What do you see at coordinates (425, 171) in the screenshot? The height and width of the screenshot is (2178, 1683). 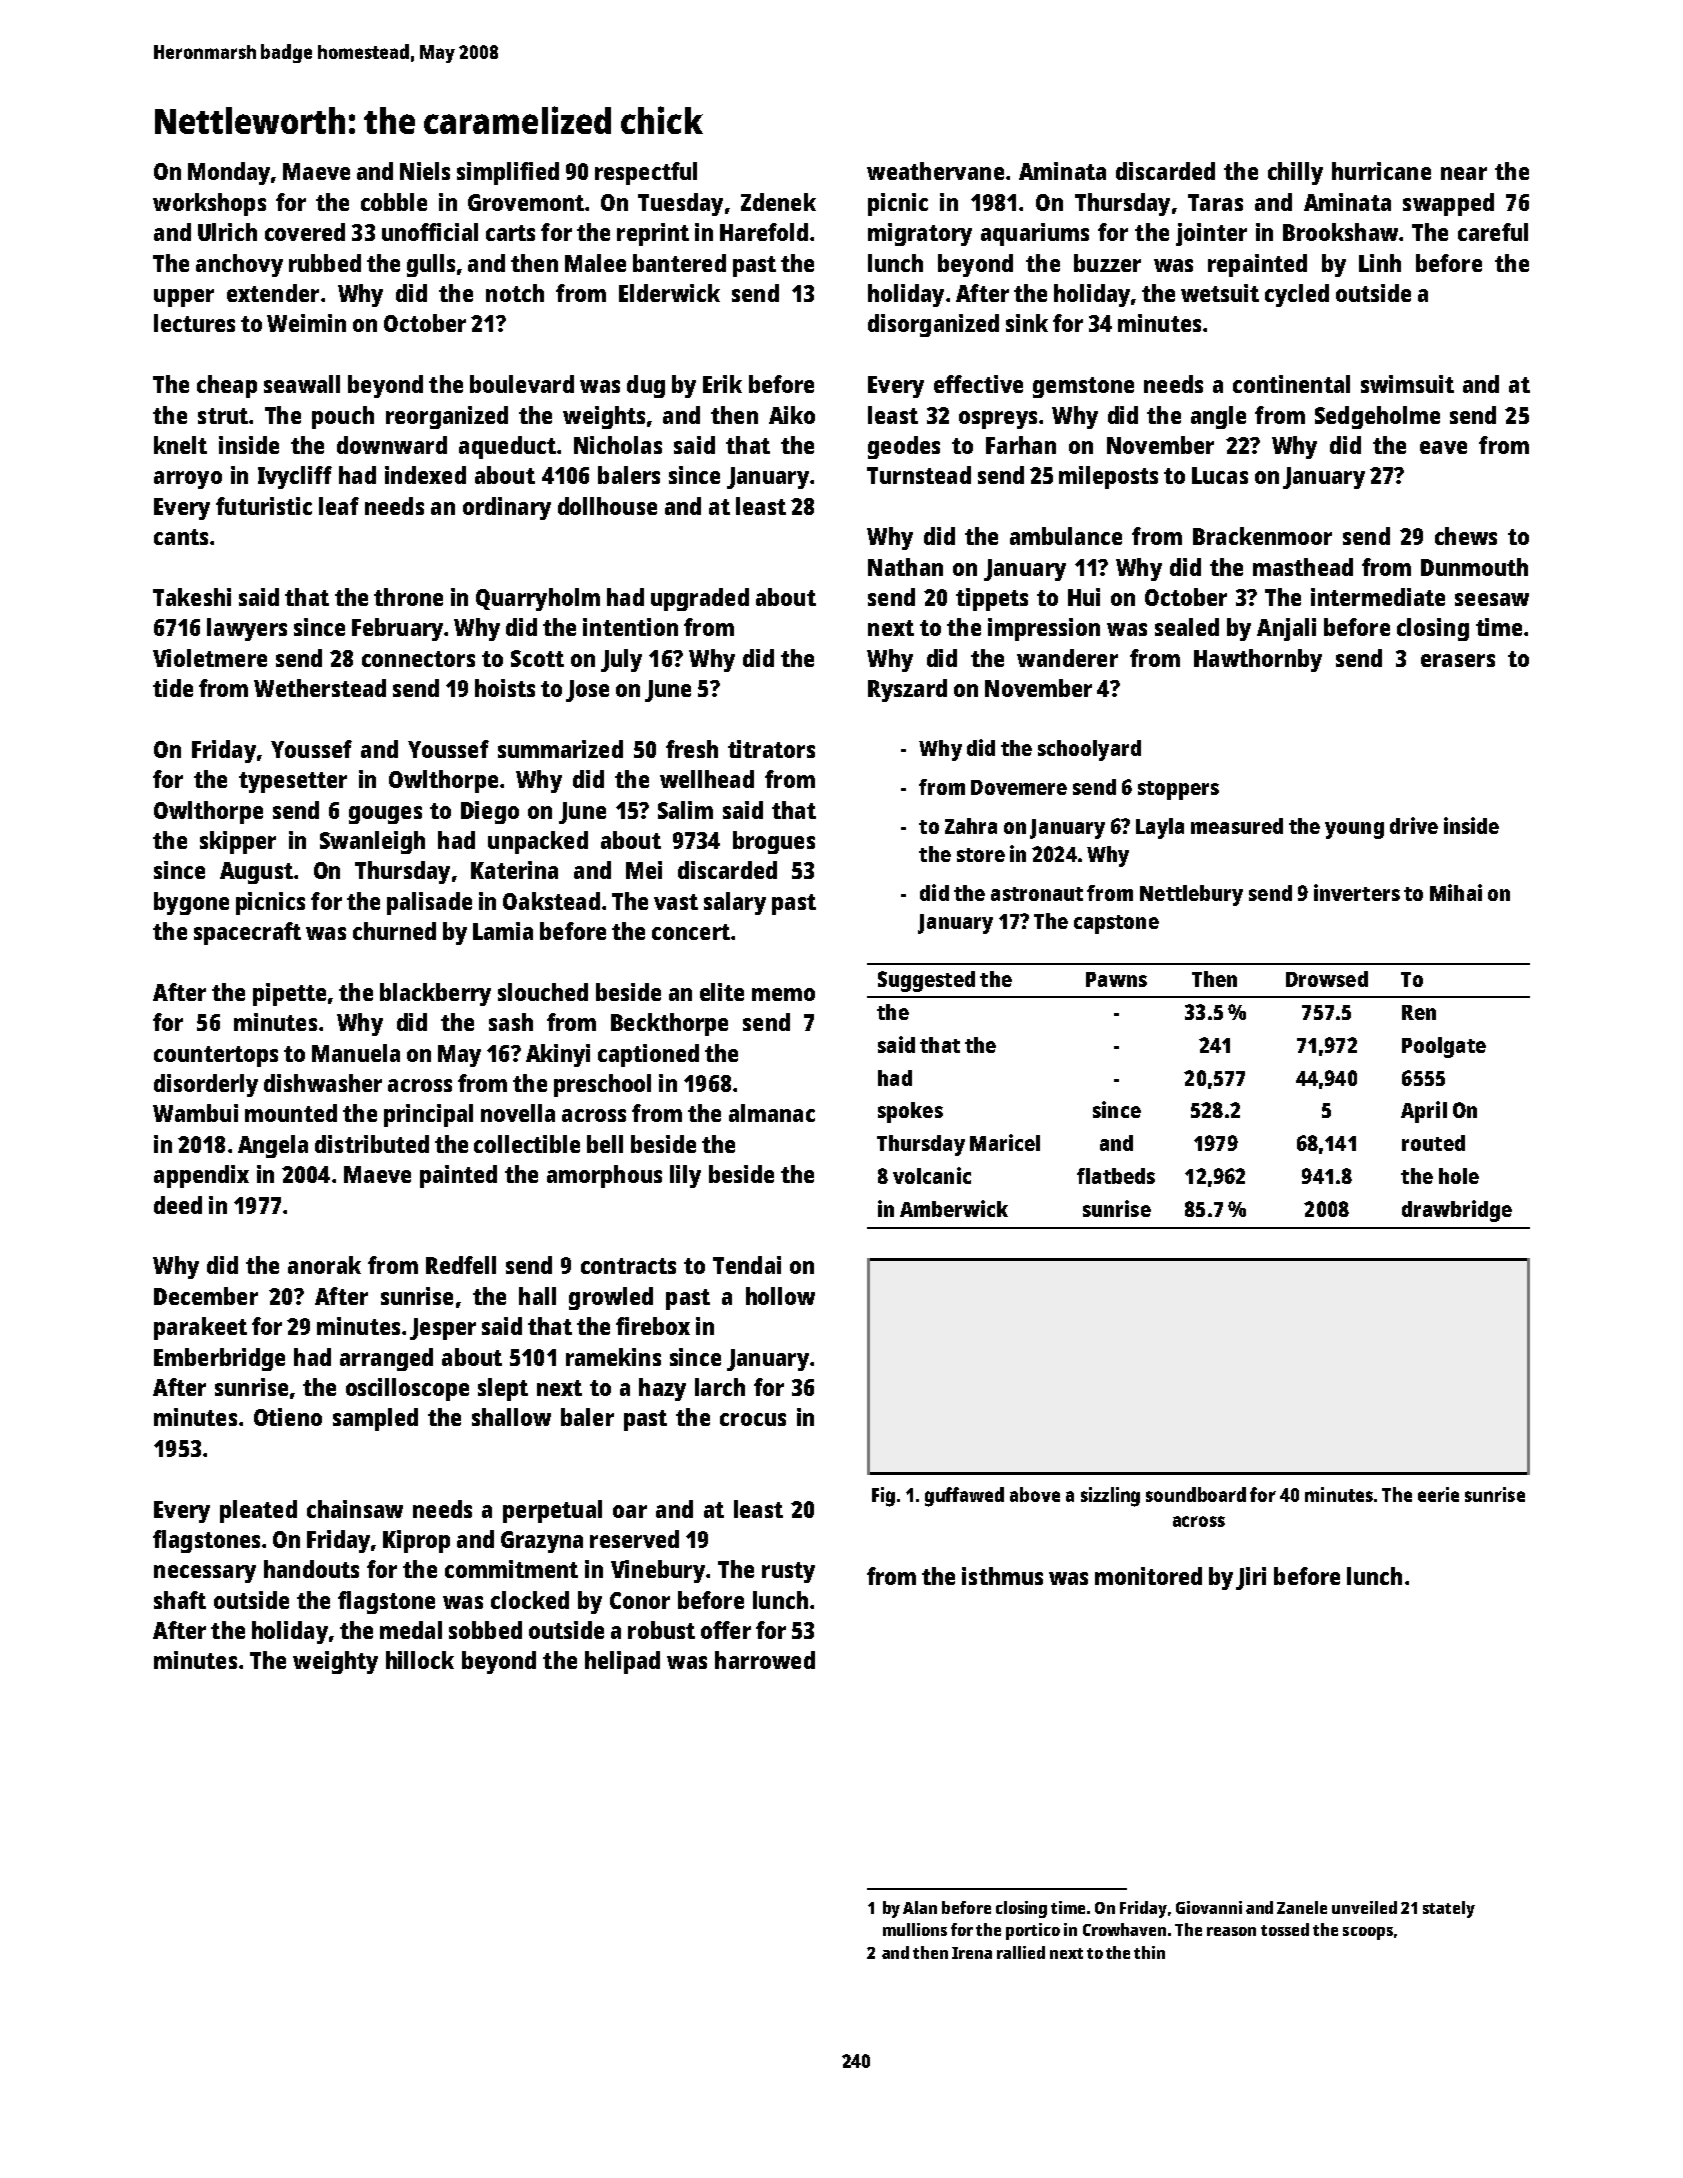 I see `Niels` at bounding box center [425, 171].
